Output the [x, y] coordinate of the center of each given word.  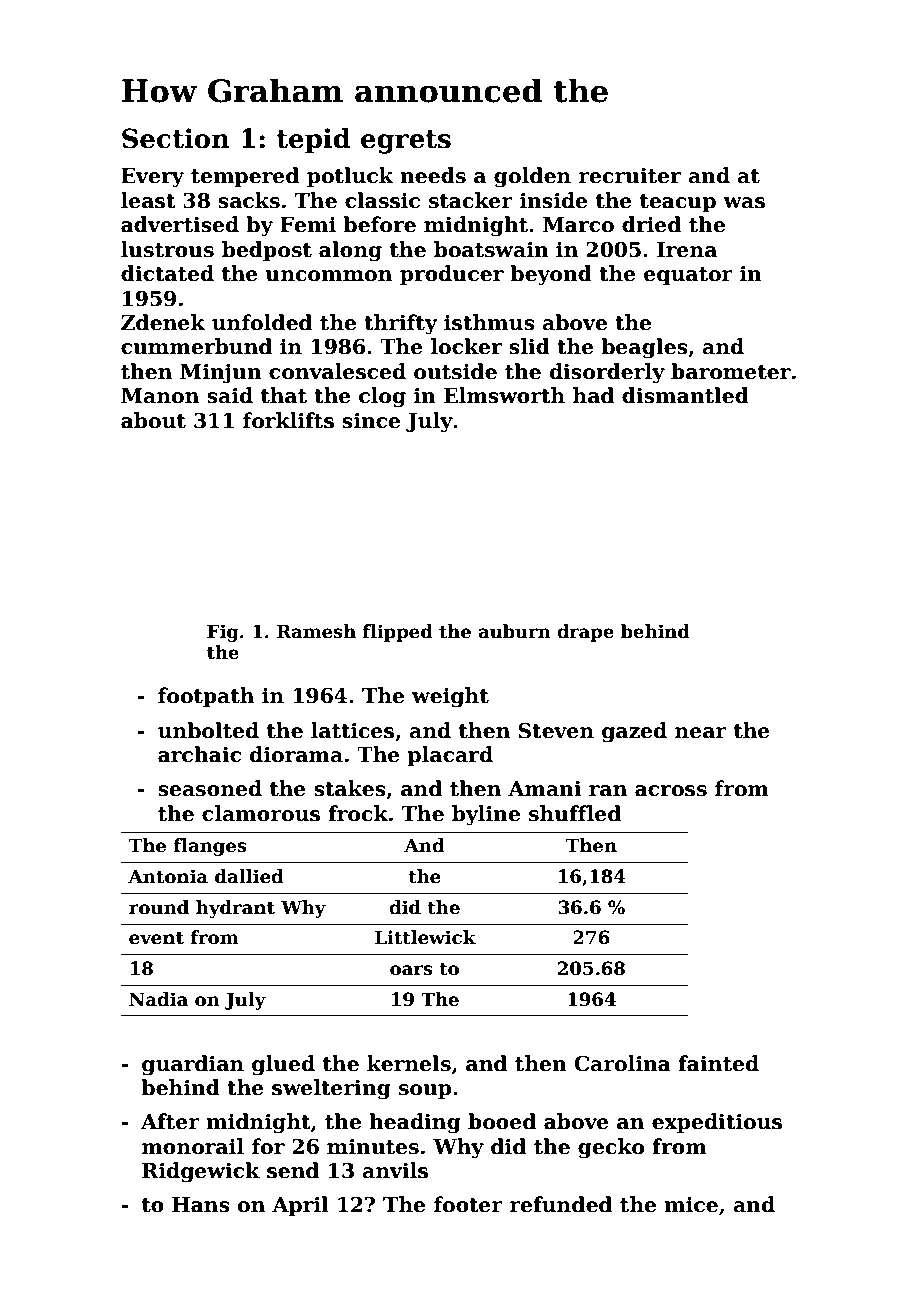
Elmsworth [504, 395]
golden [532, 177]
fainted [718, 1063]
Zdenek [163, 322]
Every [152, 178]
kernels [409, 1063]
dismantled [685, 395]
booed [502, 1121]
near [701, 733]
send [293, 1170]
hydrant [235, 909]
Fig [223, 633]
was [744, 203]
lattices [352, 730]
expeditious [717, 1123]
